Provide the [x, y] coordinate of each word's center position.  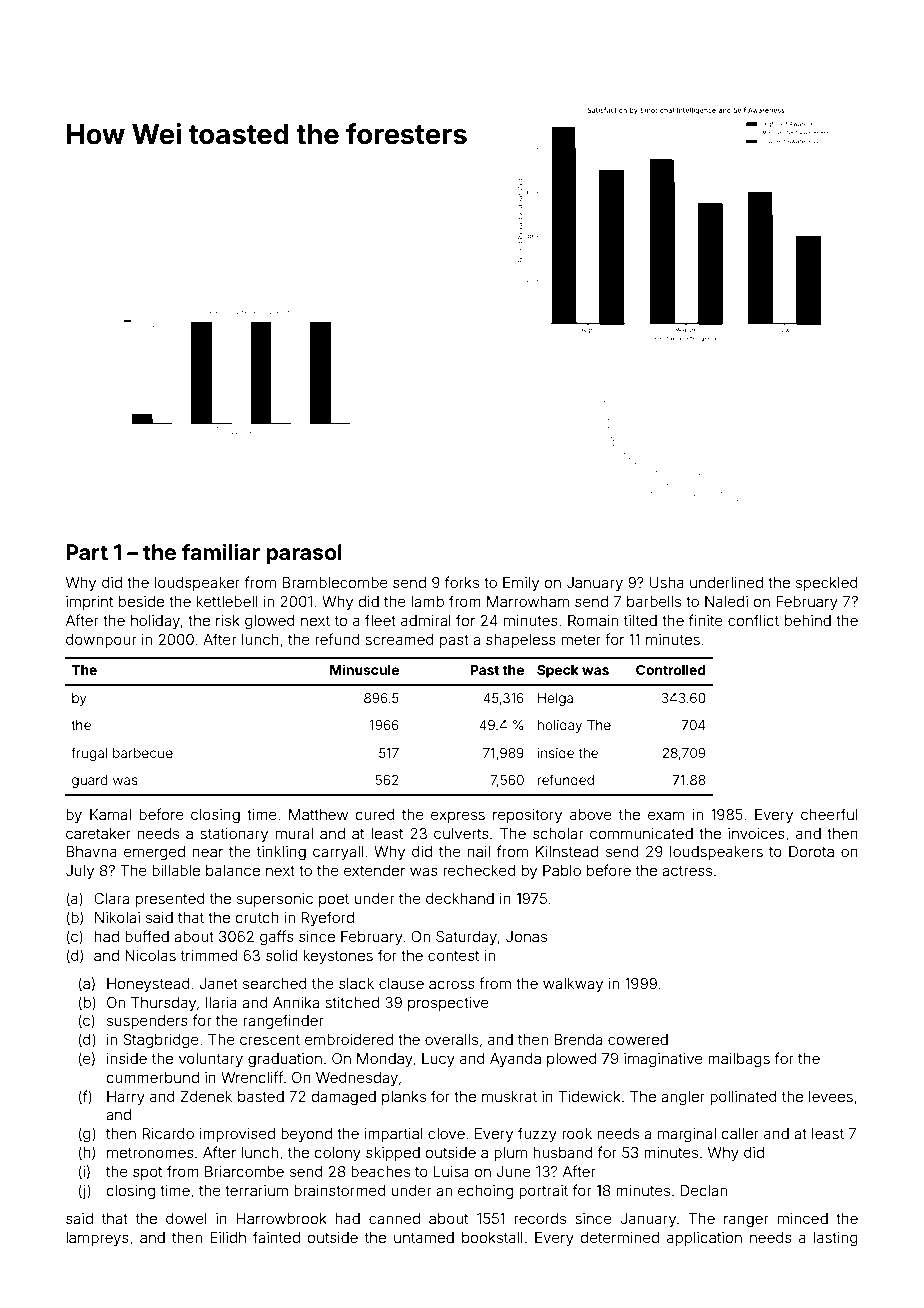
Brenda [578, 1039]
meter [581, 640]
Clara [111, 898]
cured [375, 814]
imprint [89, 603]
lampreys [97, 1239]
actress [687, 871]
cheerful [829, 814]
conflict [753, 620]
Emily [521, 584]
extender [374, 870]
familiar [221, 551]
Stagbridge [161, 1041]
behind [808, 620]
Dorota [811, 851]
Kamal [110, 814]
